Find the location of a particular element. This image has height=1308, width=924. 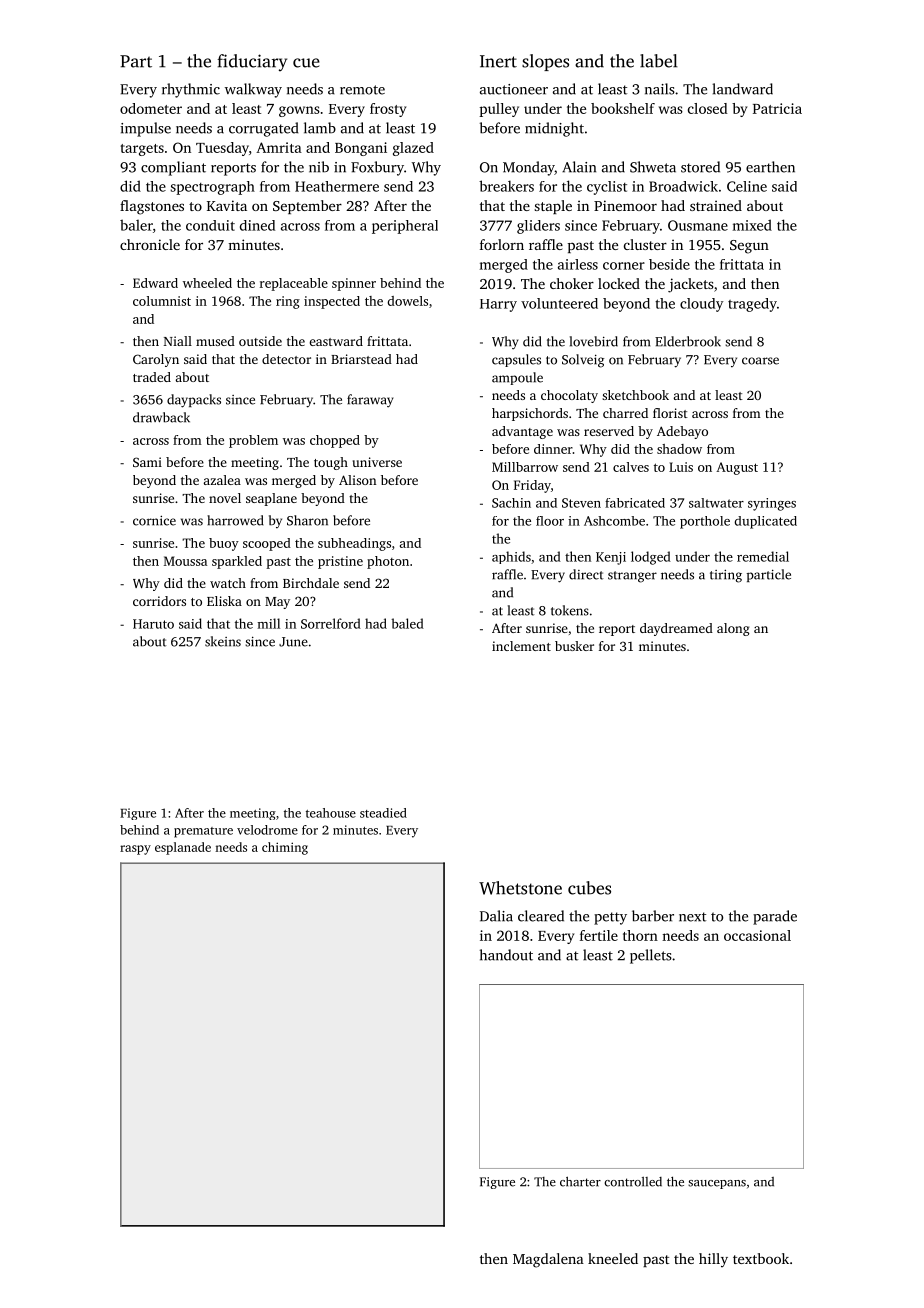

kneeled is located at coordinates (613, 1258).
